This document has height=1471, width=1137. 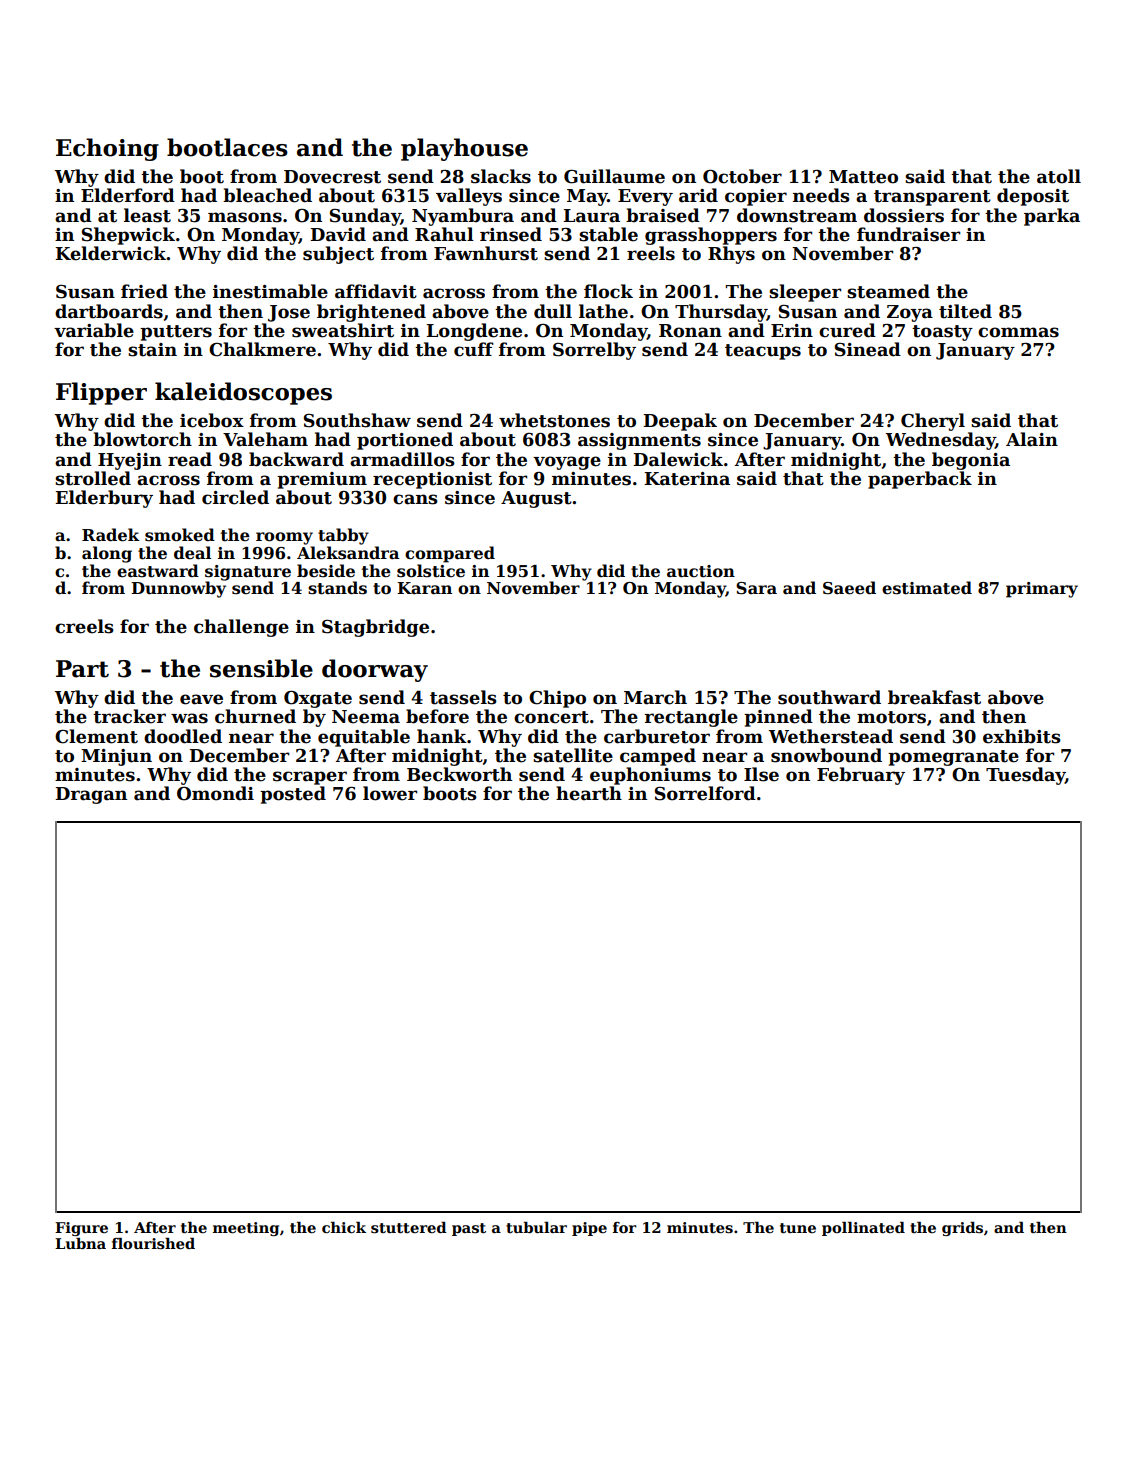 I want to click on Beckworth, so click(x=459, y=774).
